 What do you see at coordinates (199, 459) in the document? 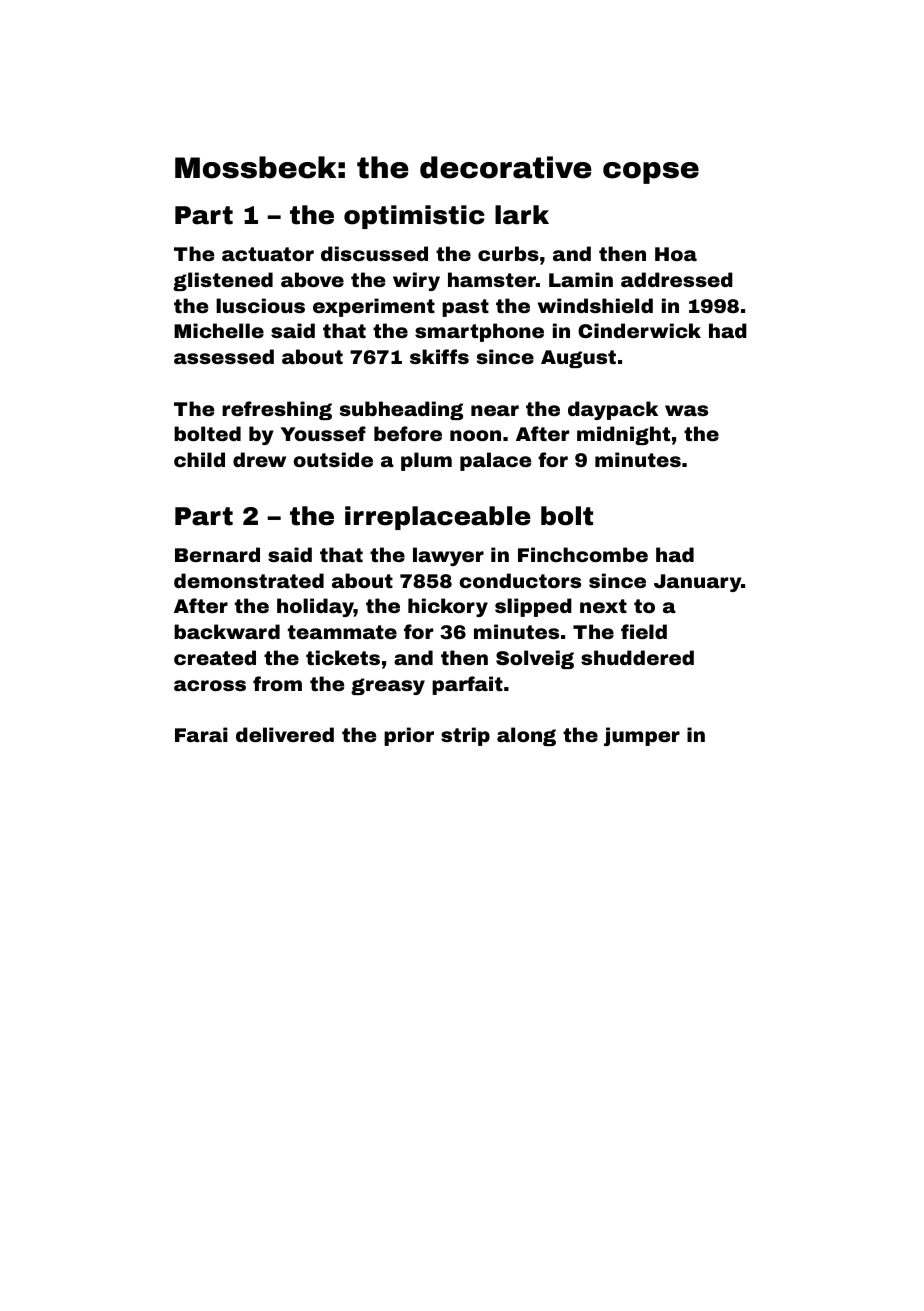
I see `child` at bounding box center [199, 459].
